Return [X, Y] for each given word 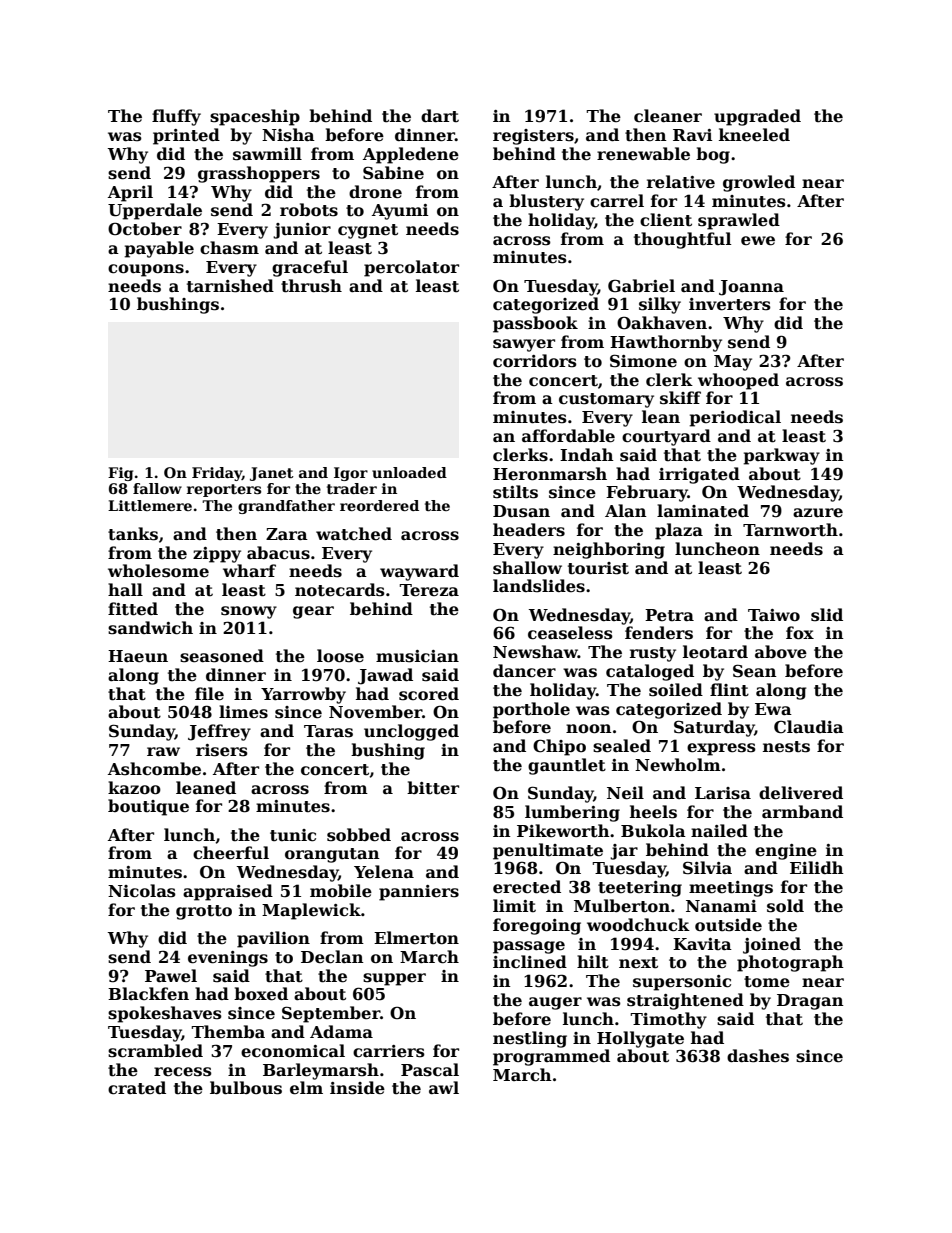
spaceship [255, 117]
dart [440, 116]
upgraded [757, 117]
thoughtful [682, 240]
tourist [598, 568]
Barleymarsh [321, 1071]
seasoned [222, 656]
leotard [715, 652]
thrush [311, 286]
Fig [120, 474]
